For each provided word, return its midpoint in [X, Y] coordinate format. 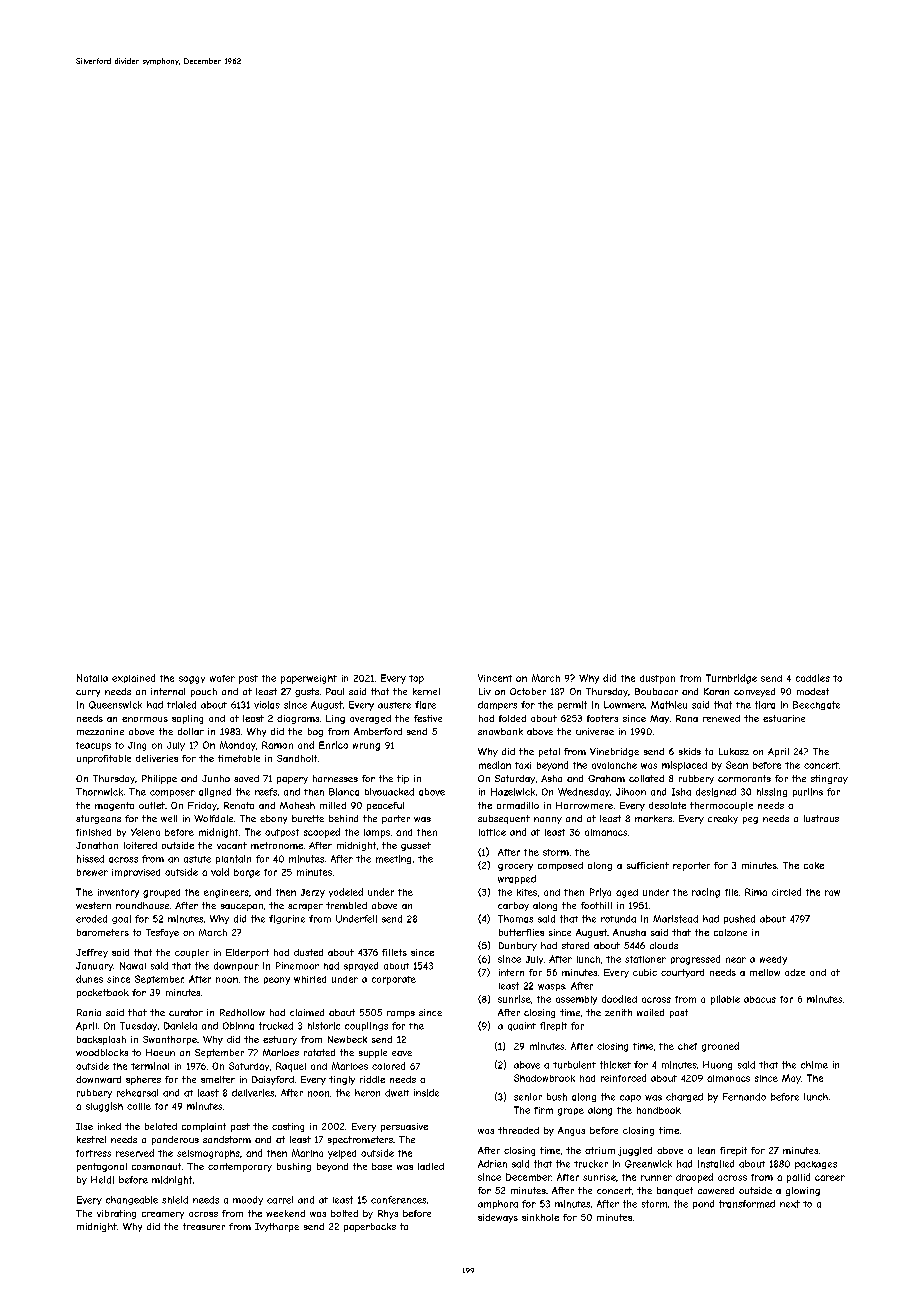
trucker [591, 1164]
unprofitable [104, 759]
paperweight [309, 679]
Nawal [133, 966]
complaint [204, 1127]
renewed [721, 718]
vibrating [116, 1214]
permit [572, 705]
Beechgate [816, 705]
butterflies [521, 932]
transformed [747, 1204]
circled [786, 892]
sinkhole [540, 1217]
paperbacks [370, 1227]
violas [267, 705]
